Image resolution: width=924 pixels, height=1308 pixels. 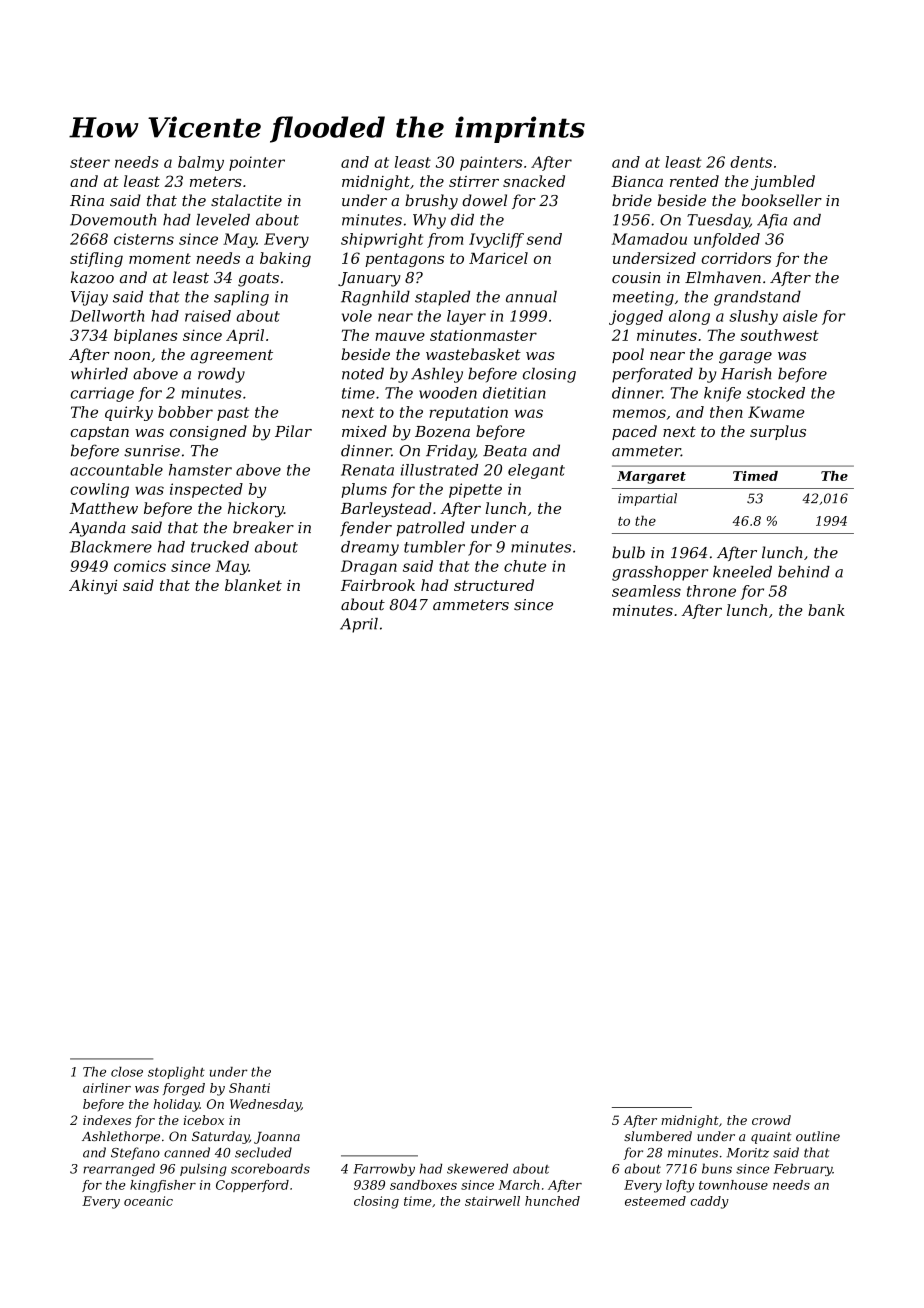 I want to click on stairwell, so click(x=492, y=1201).
